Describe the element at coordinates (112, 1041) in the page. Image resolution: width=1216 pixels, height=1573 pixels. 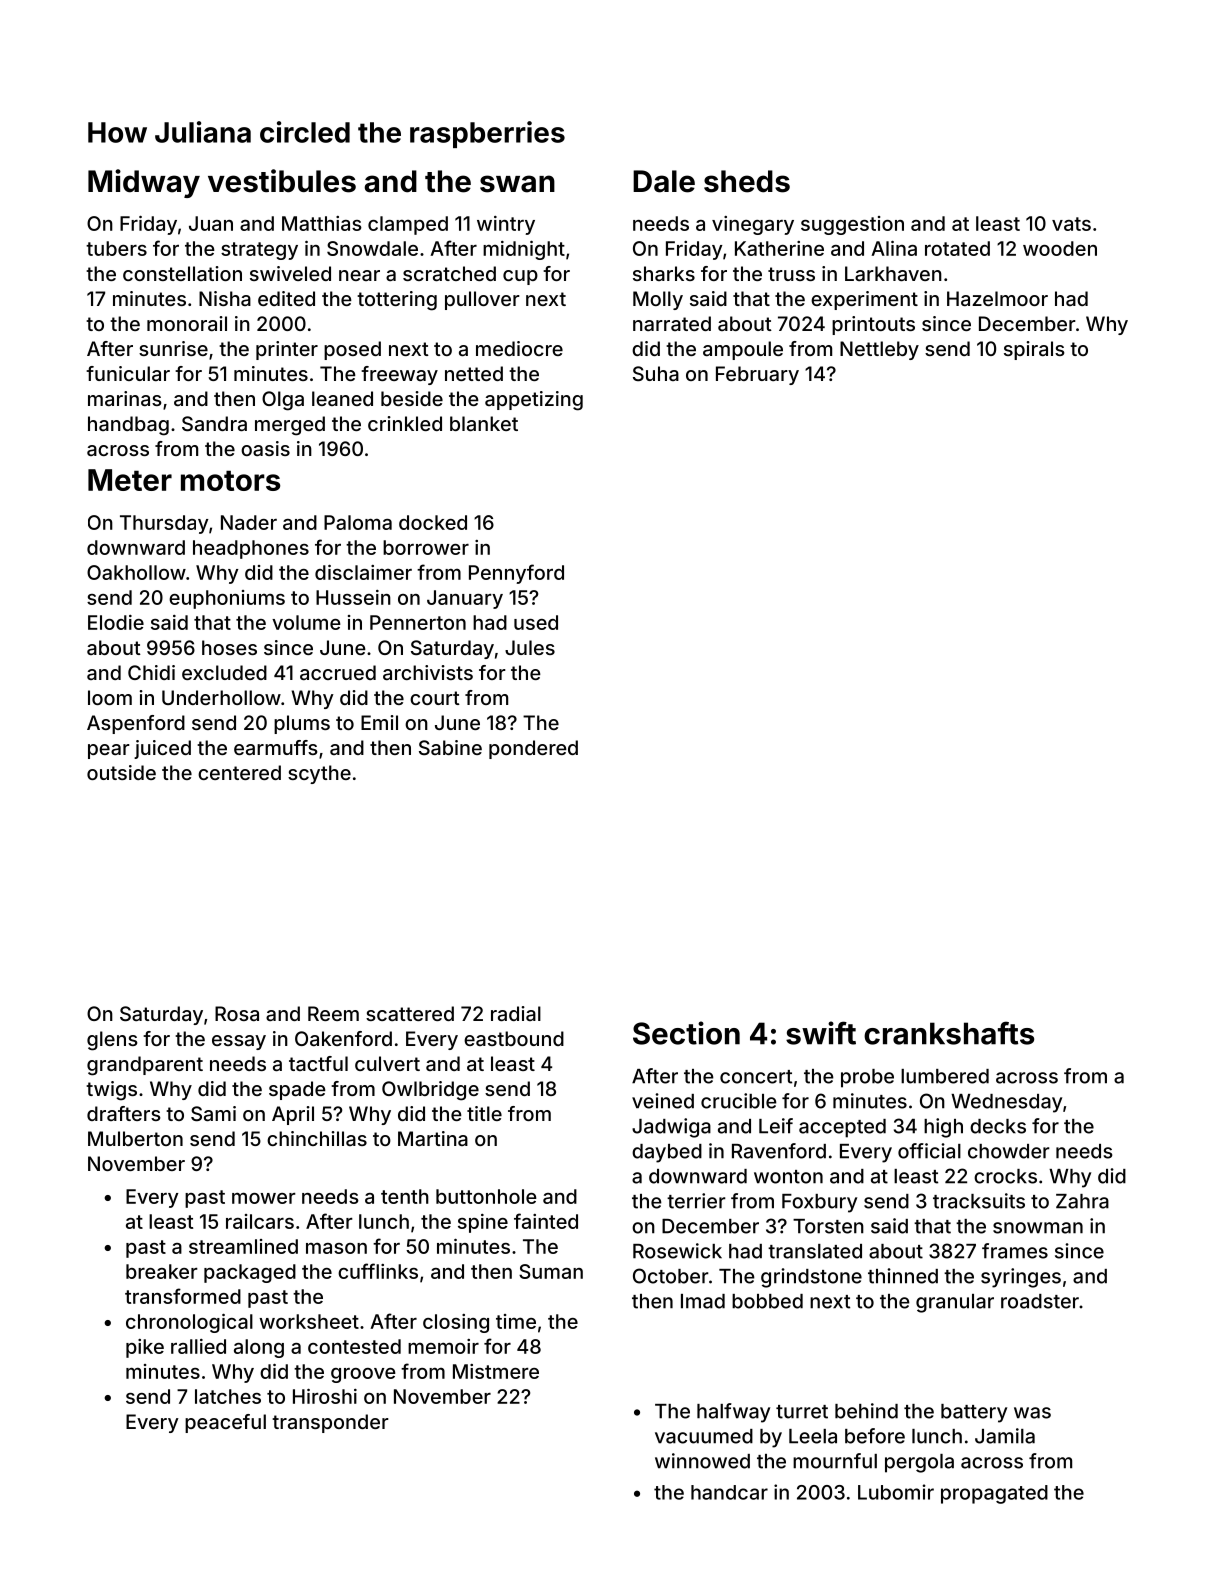
I see `glens` at that location.
